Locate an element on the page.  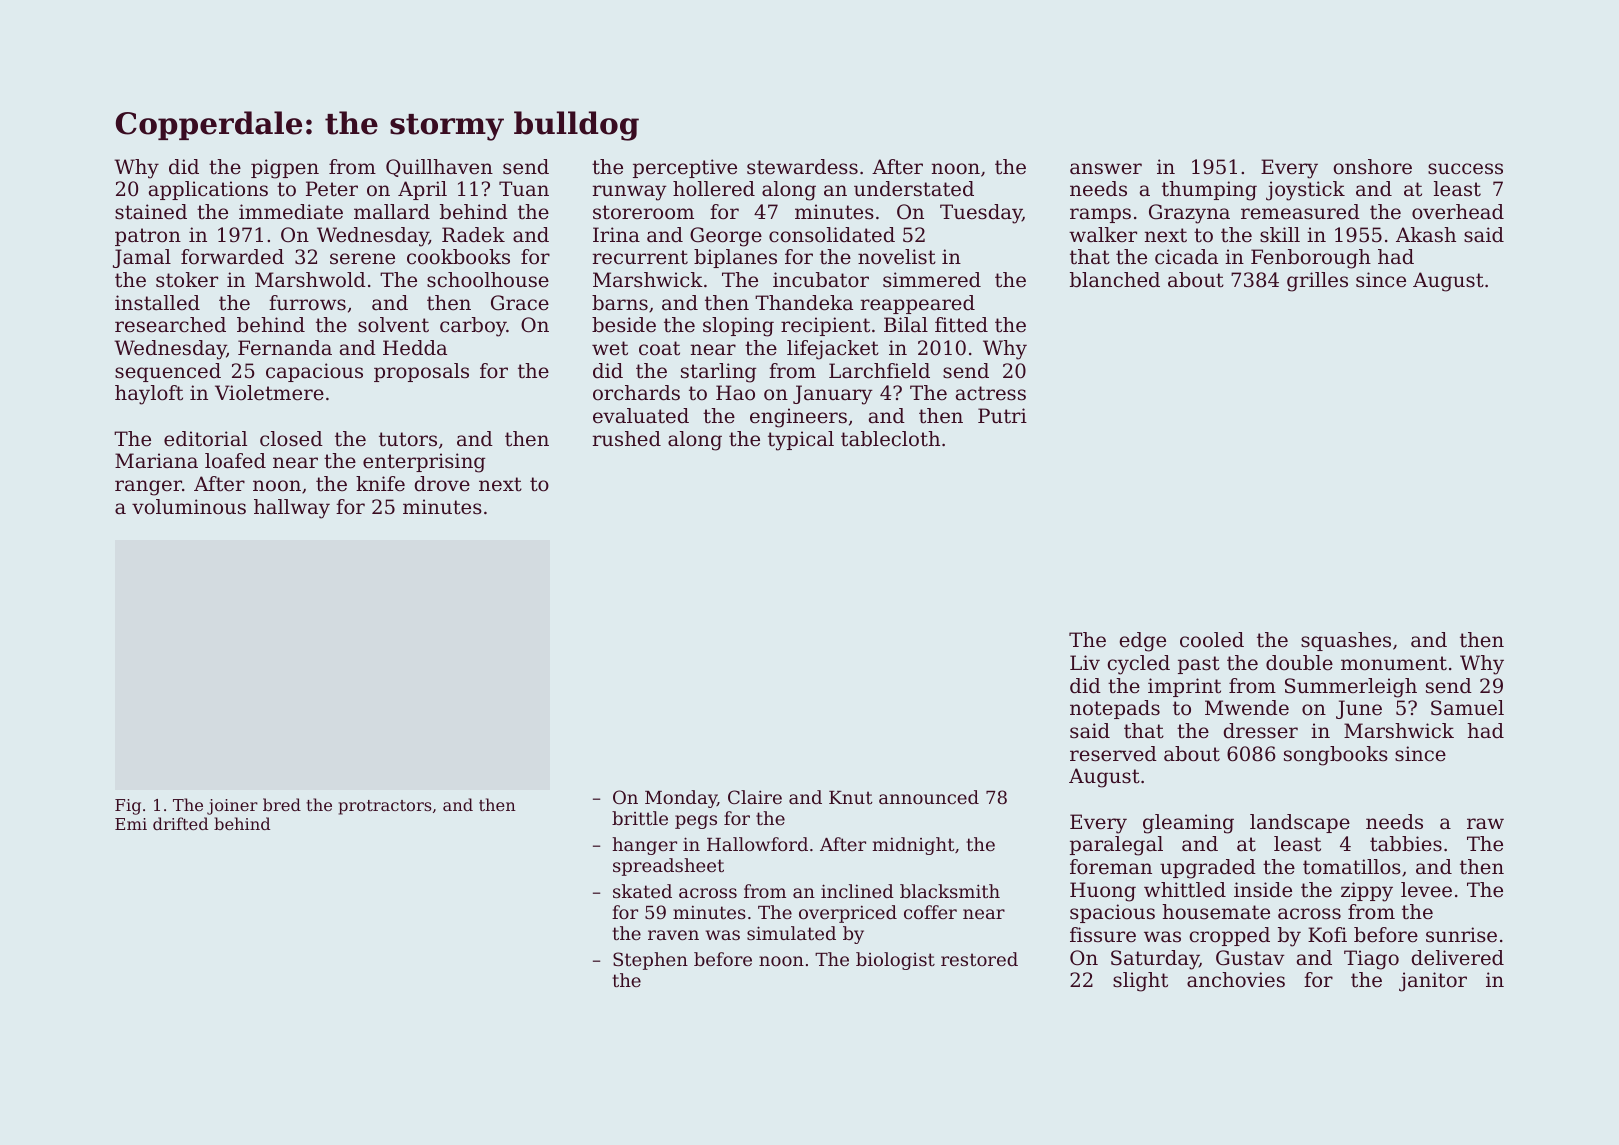
closed is located at coordinates (291, 439).
